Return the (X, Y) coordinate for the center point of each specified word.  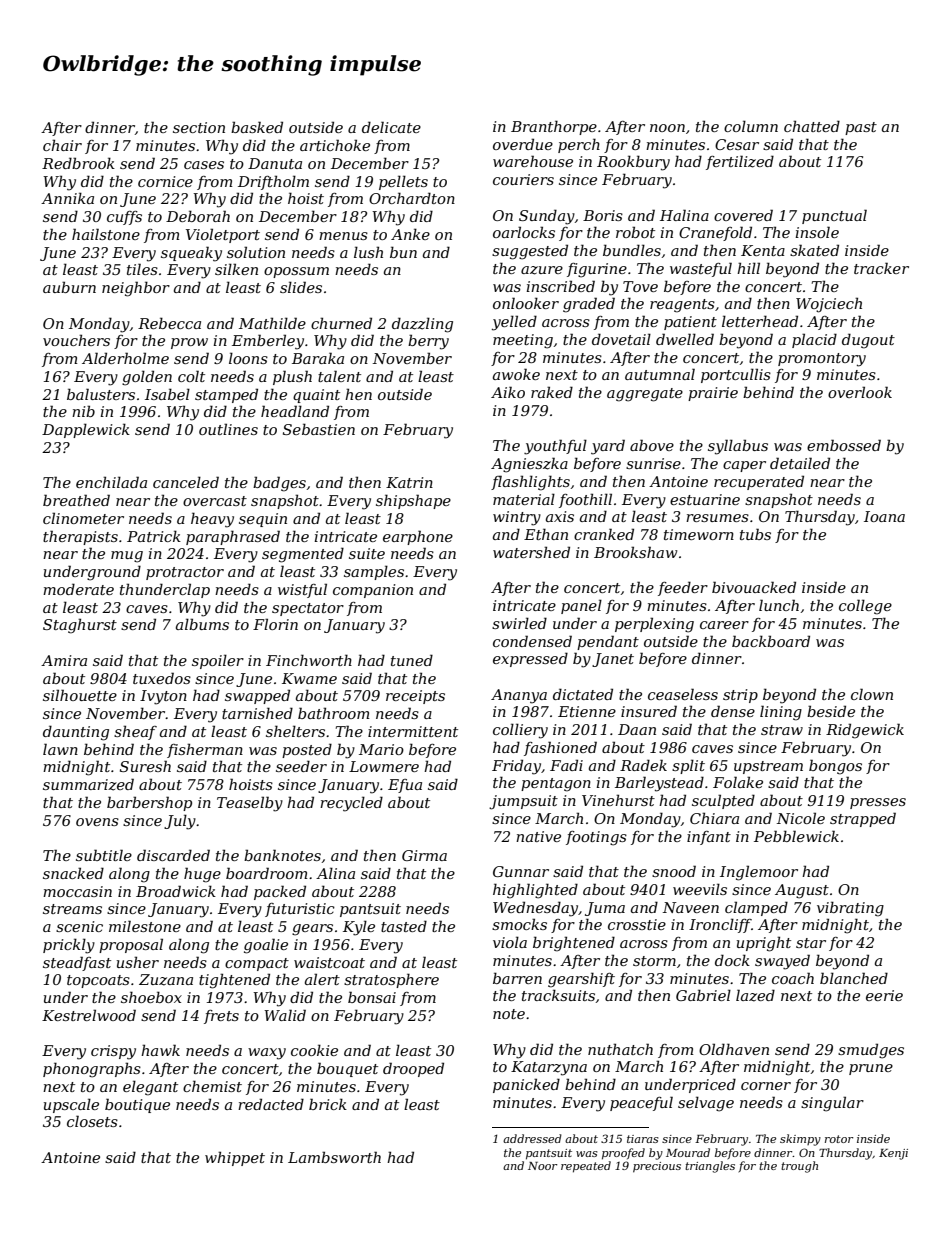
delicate (391, 127)
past (861, 128)
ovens (97, 822)
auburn (69, 287)
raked (552, 392)
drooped (413, 1069)
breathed (76, 500)
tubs (755, 534)
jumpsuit (523, 802)
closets (92, 1121)
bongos (835, 767)
